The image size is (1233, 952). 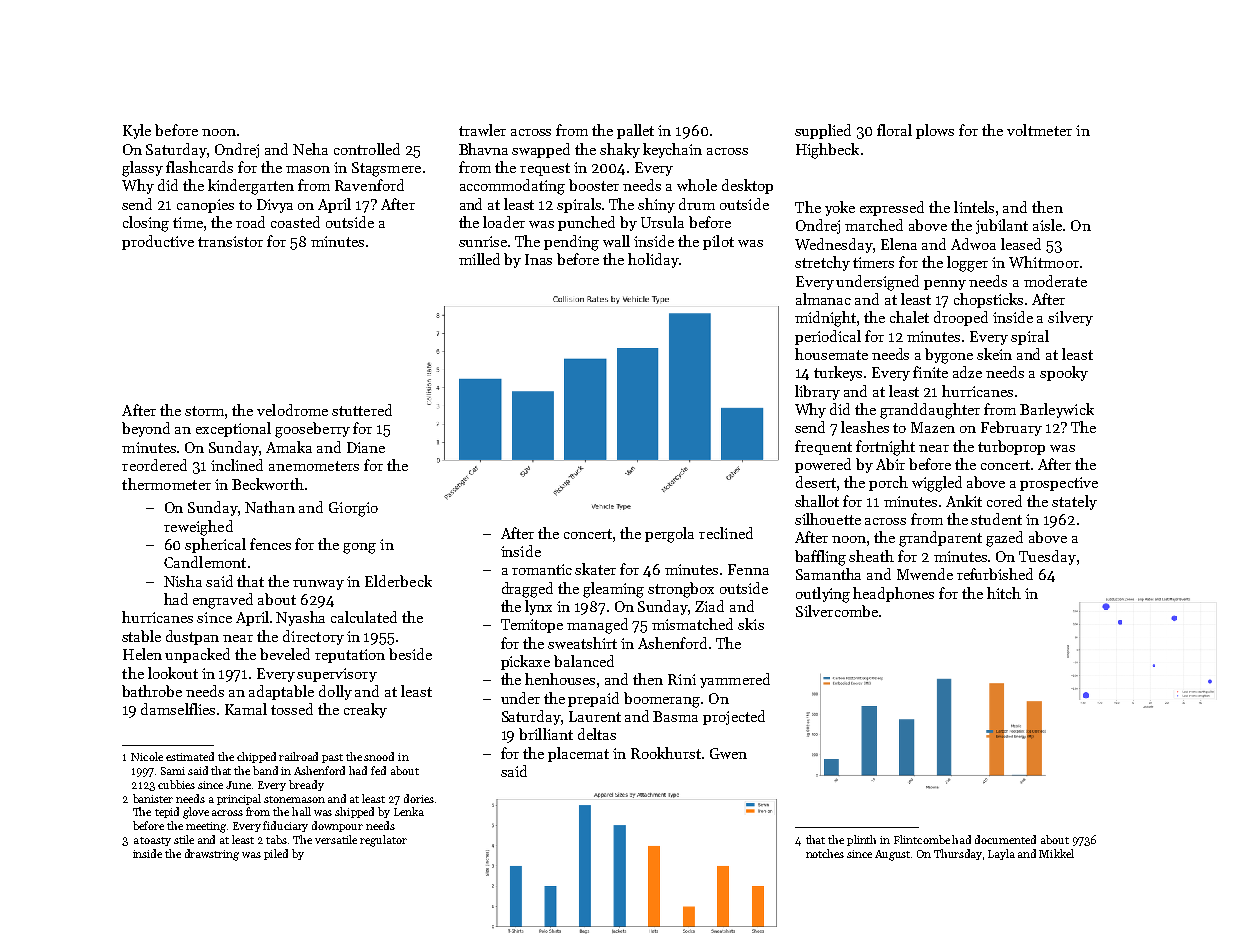 What do you see at coordinates (974, 207) in the screenshot?
I see `lintels` at bounding box center [974, 207].
